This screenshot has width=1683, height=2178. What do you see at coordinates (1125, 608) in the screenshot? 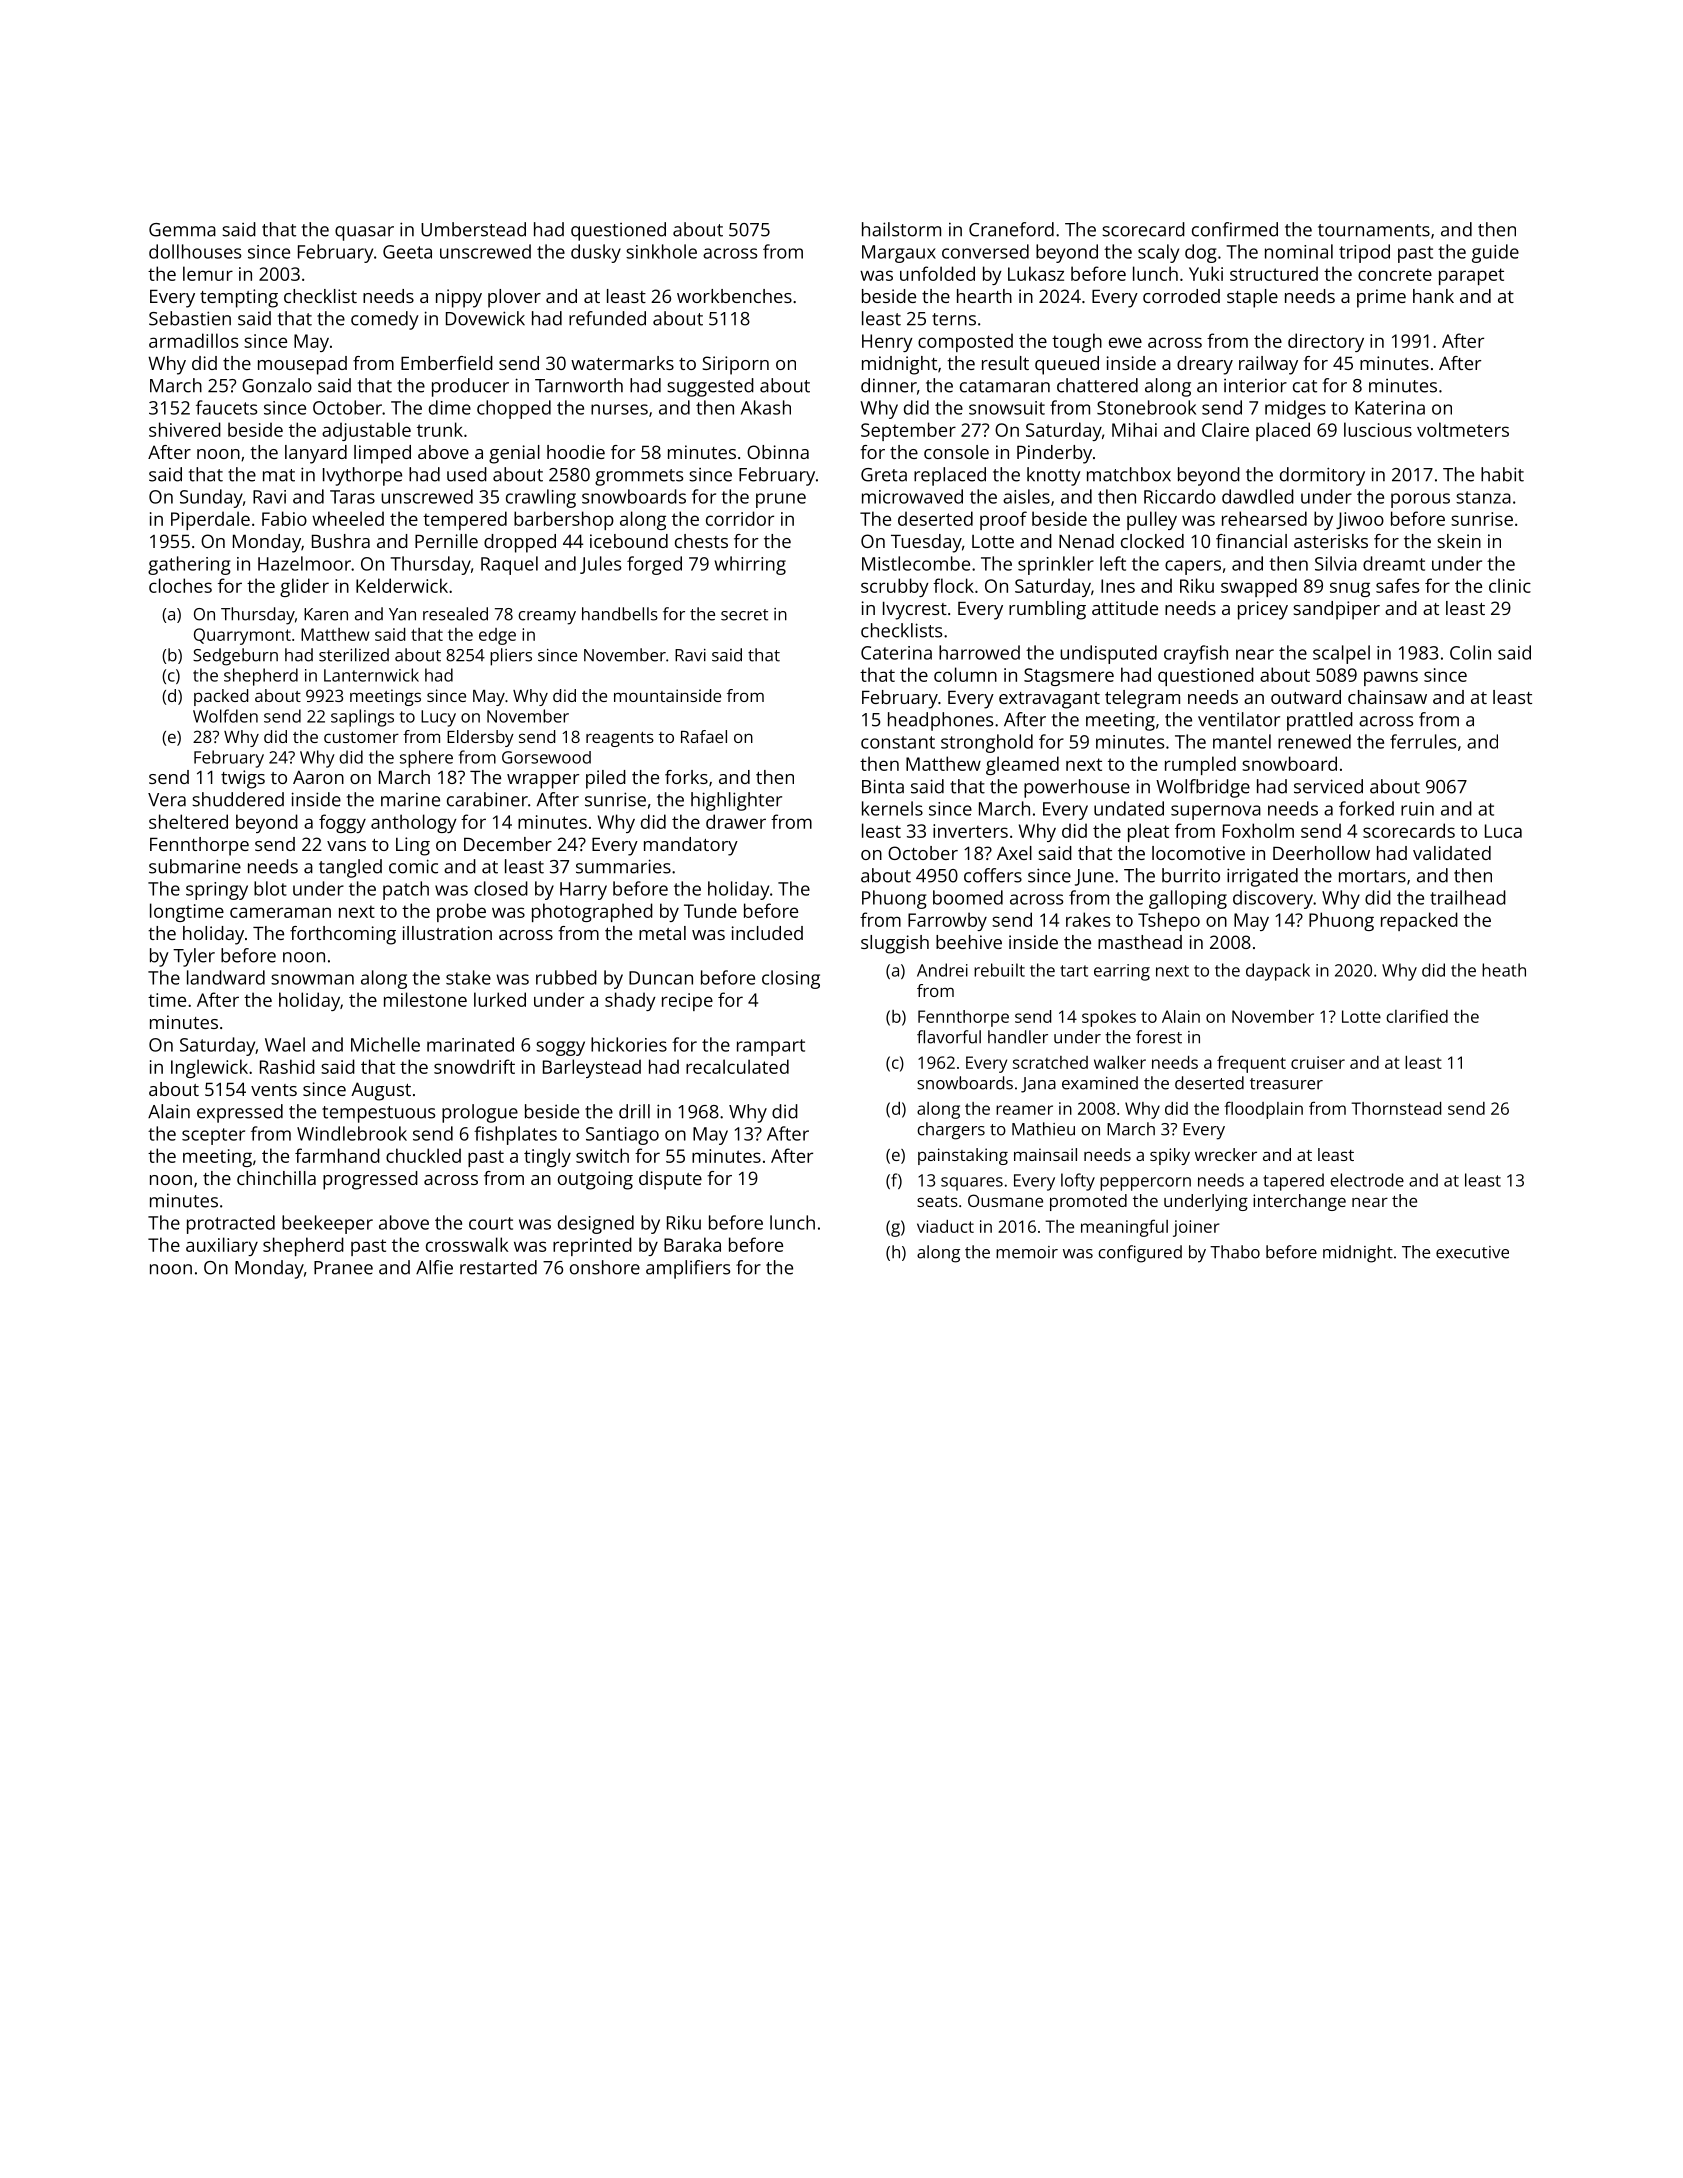
I see `attitude` at bounding box center [1125, 608].
